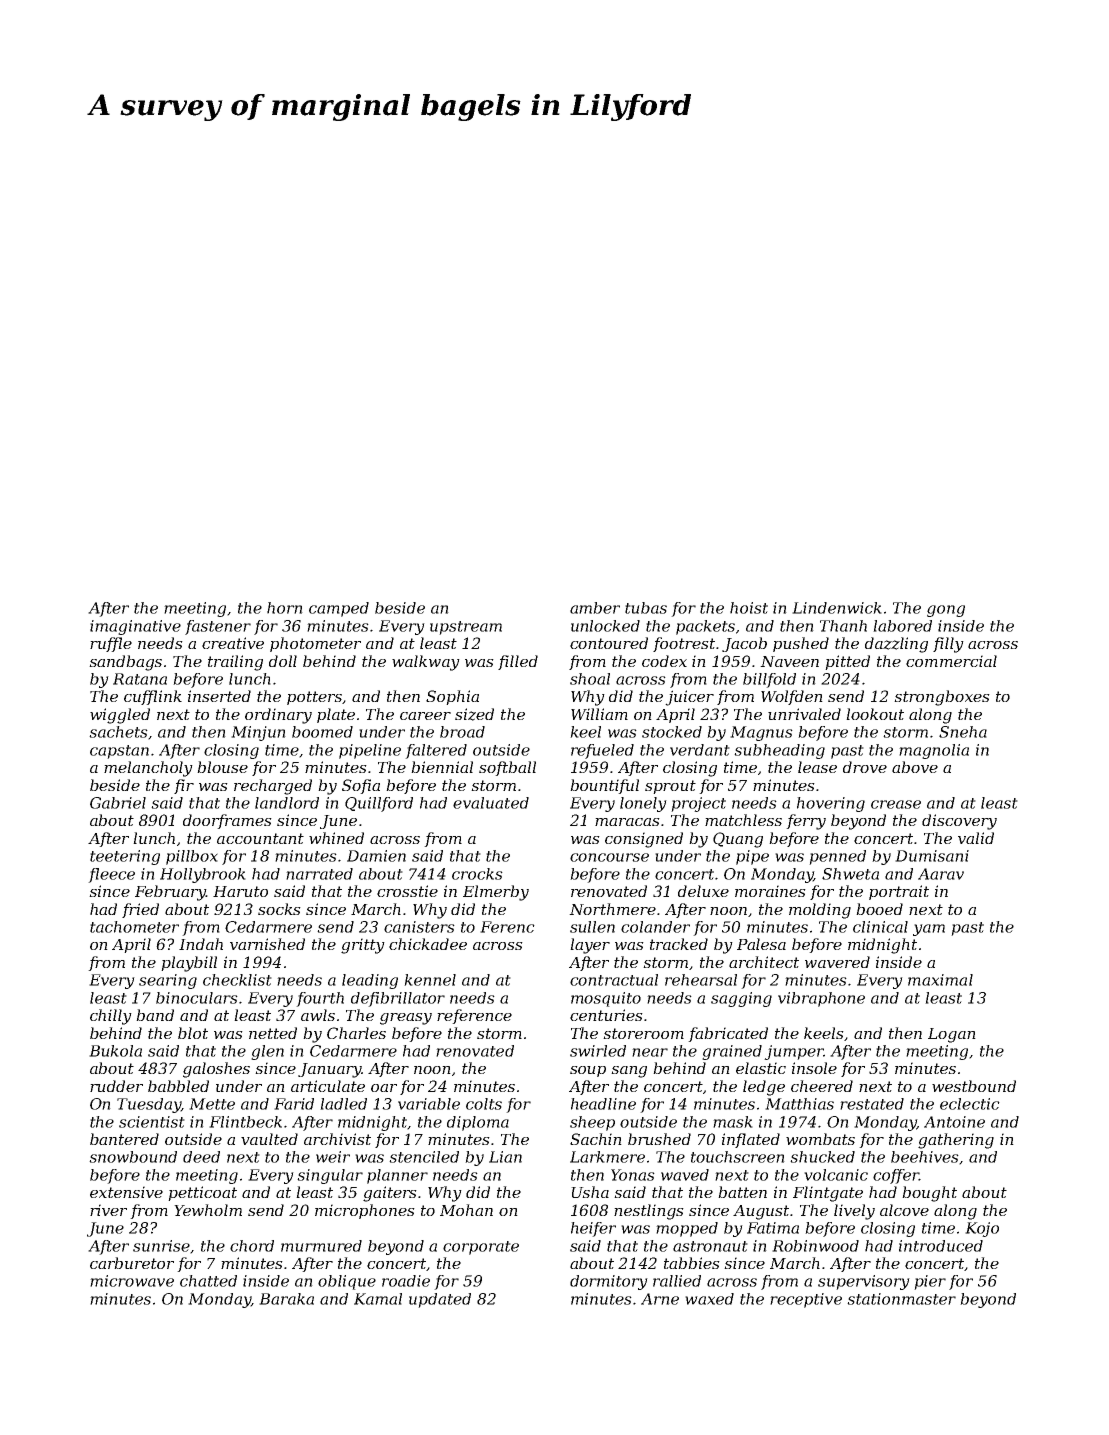  Describe the element at coordinates (428, 944) in the screenshot. I see `chickadee` at that location.
